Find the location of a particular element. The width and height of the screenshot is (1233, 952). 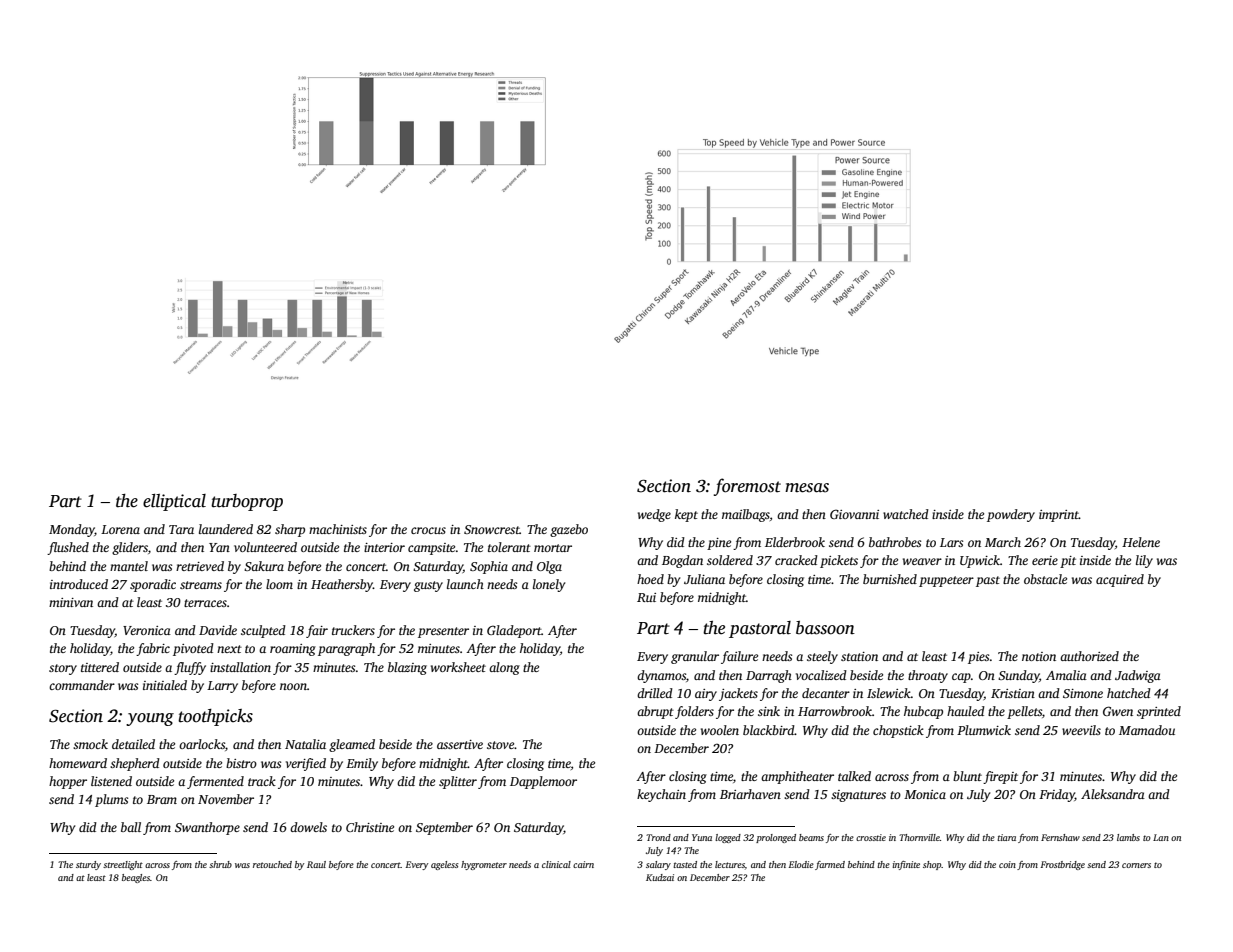

wedge is located at coordinates (654, 515).
